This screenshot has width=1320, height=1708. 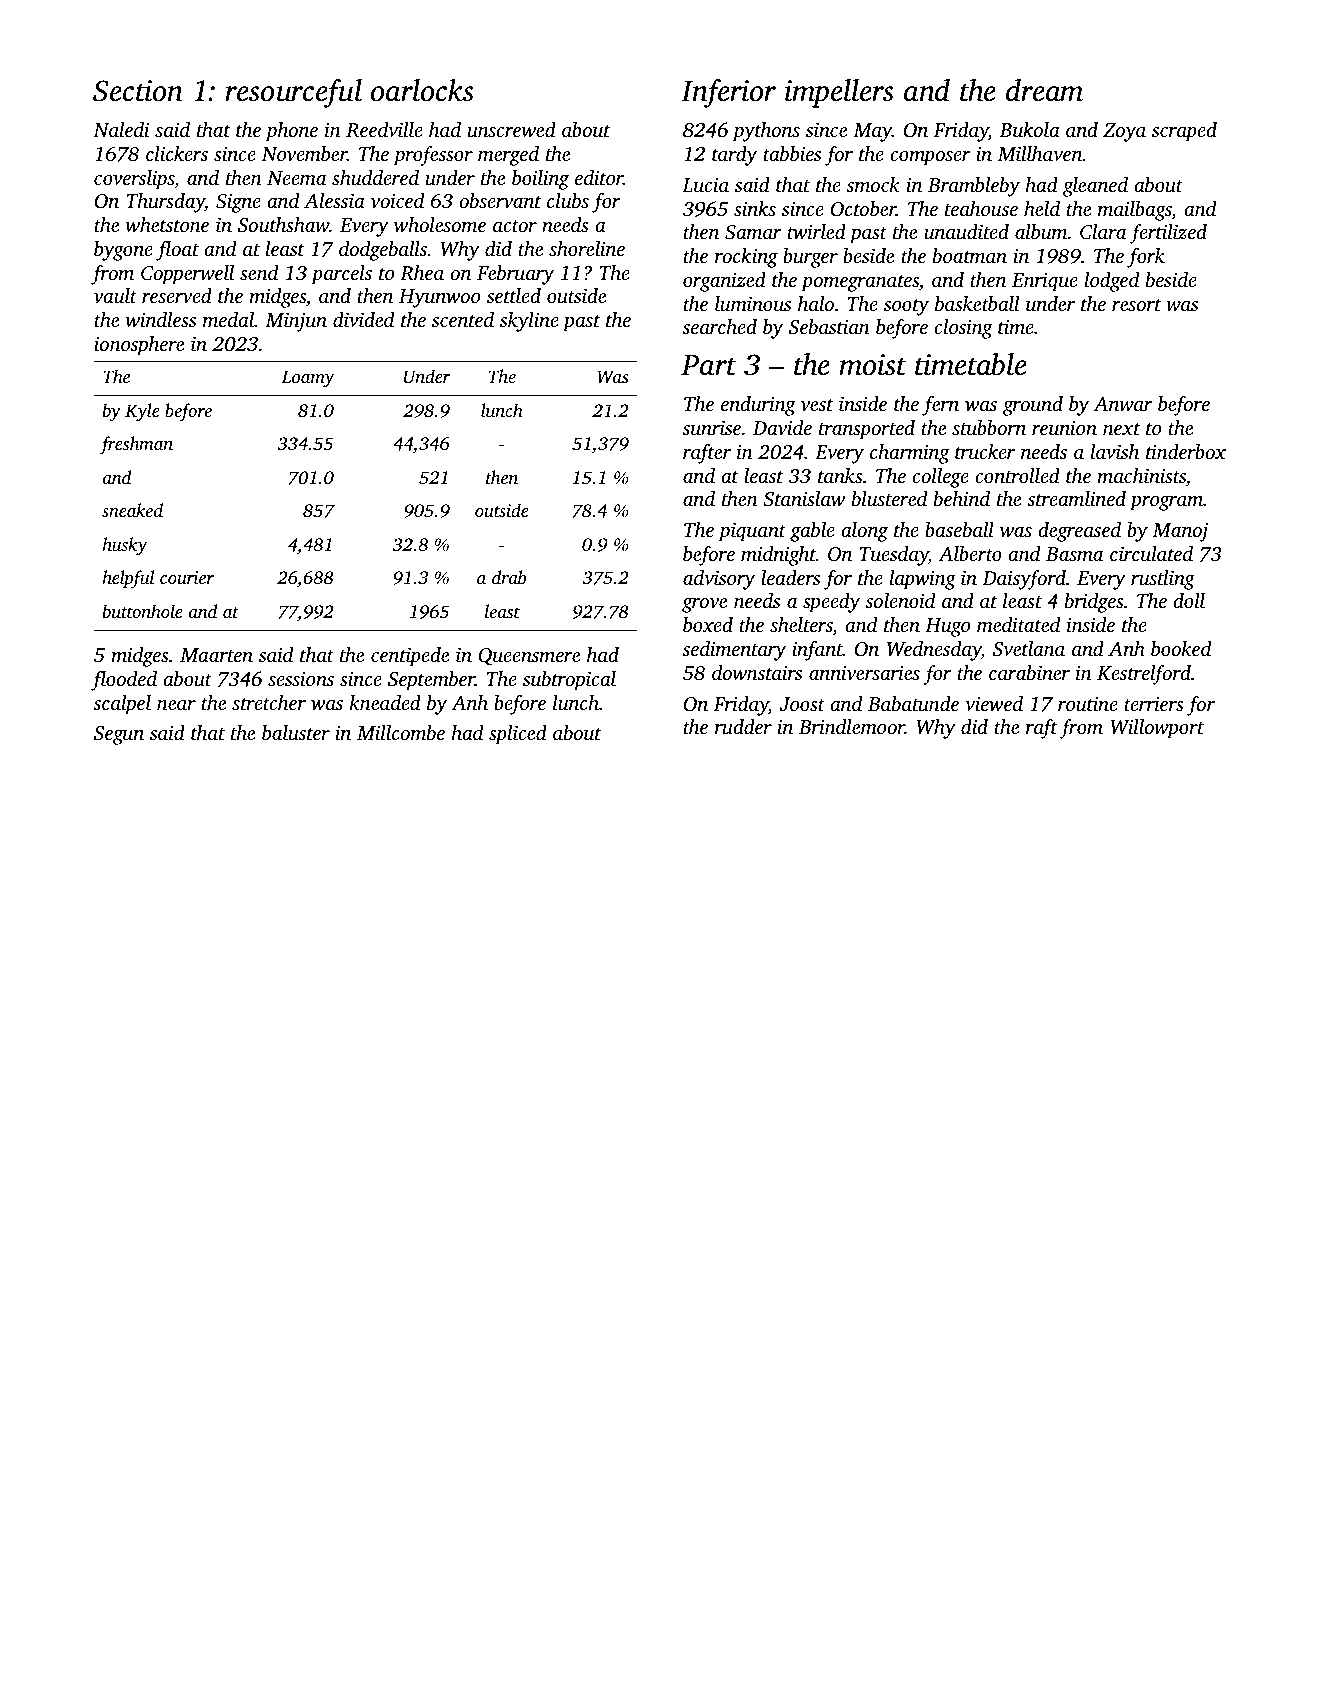 What do you see at coordinates (970, 553) in the screenshot?
I see `Alberto` at bounding box center [970, 553].
